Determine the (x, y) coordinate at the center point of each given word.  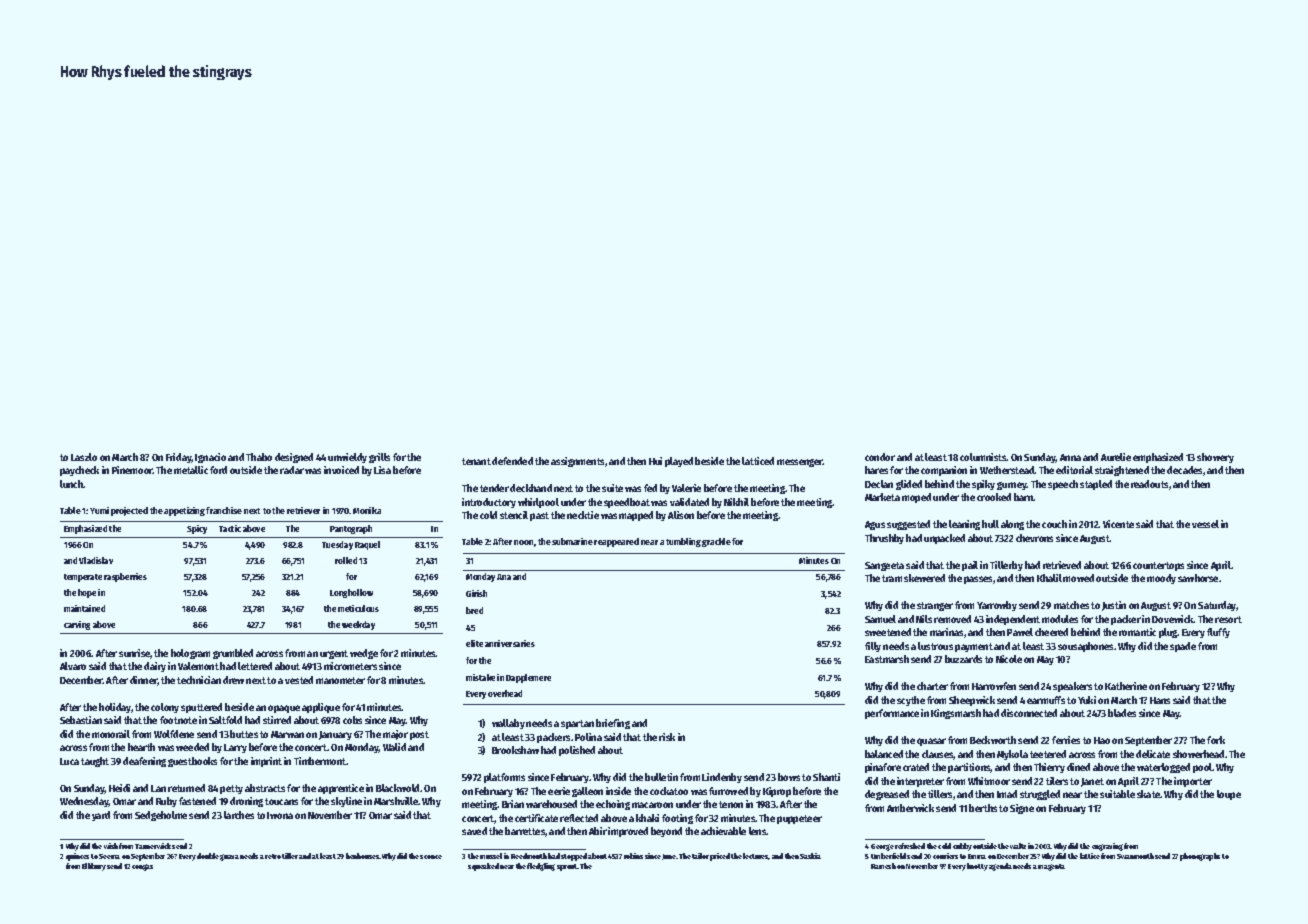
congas (142, 867)
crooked (994, 497)
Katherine (1126, 686)
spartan (577, 724)
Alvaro (73, 666)
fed (650, 488)
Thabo (259, 457)
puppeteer (799, 819)
